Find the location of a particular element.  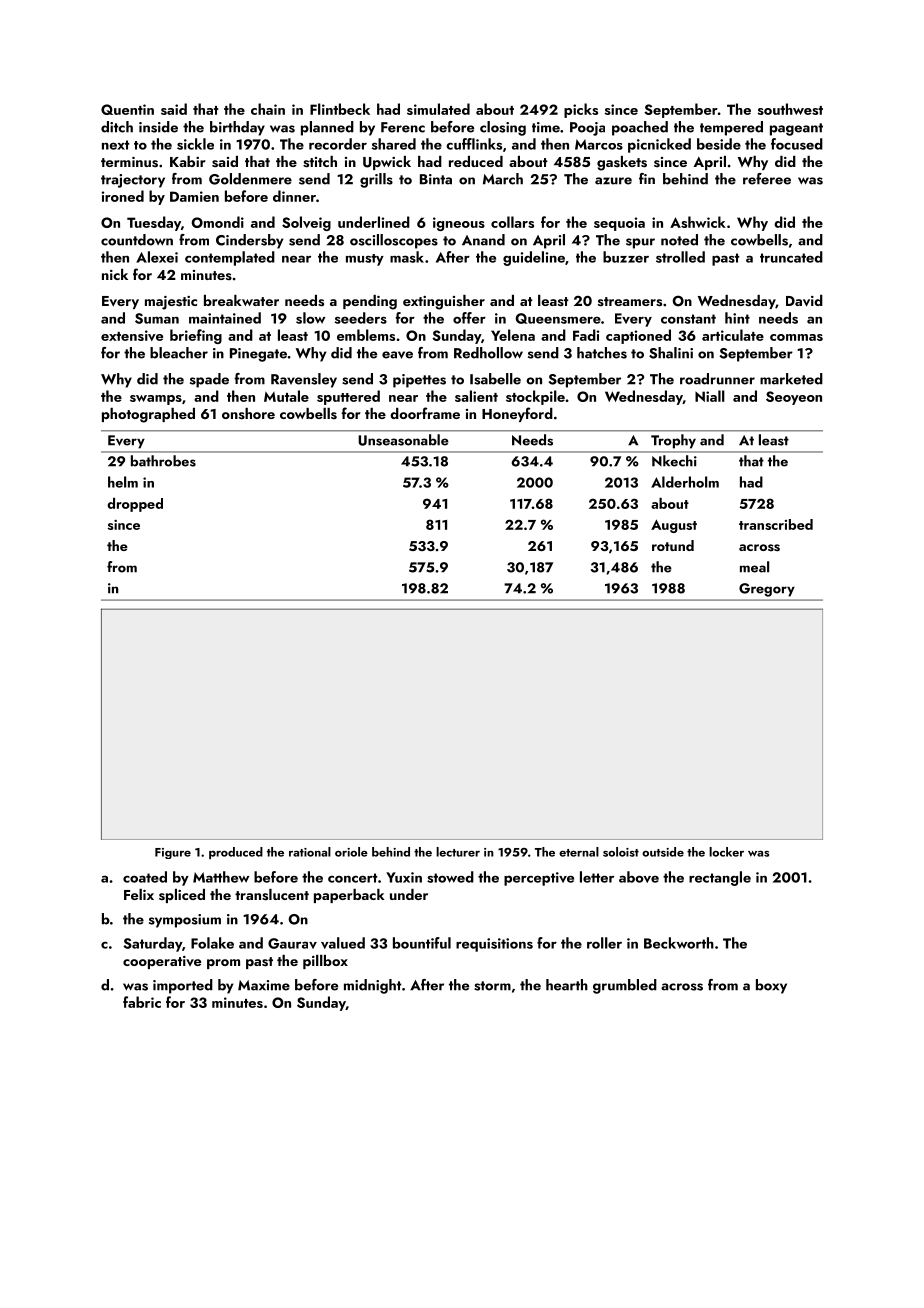

Quentin is located at coordinates (127, 109).
